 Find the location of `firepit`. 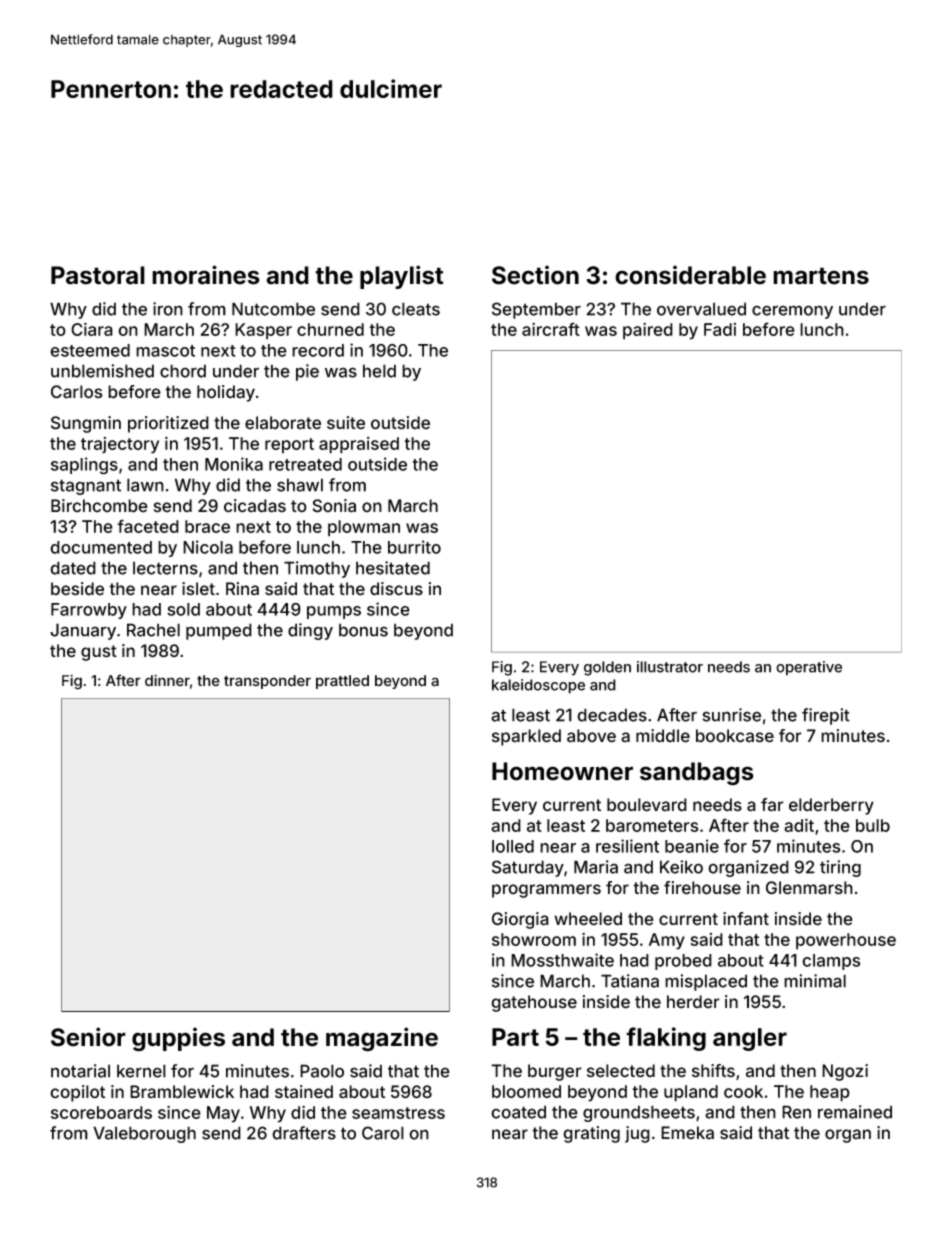

firepit is located at coordinates (826, 716).
